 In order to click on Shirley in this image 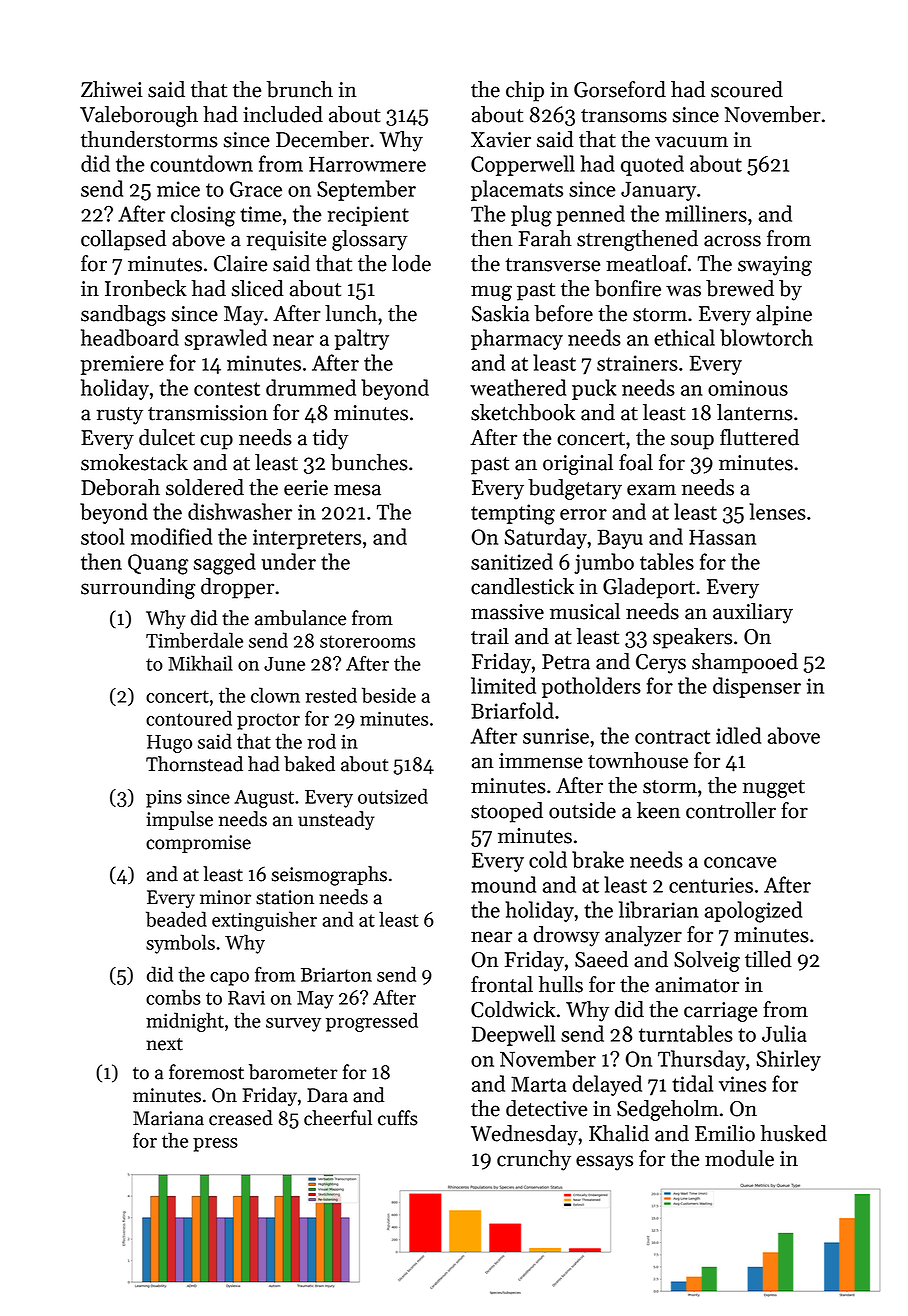, I will do `click(789, 1060)`.
